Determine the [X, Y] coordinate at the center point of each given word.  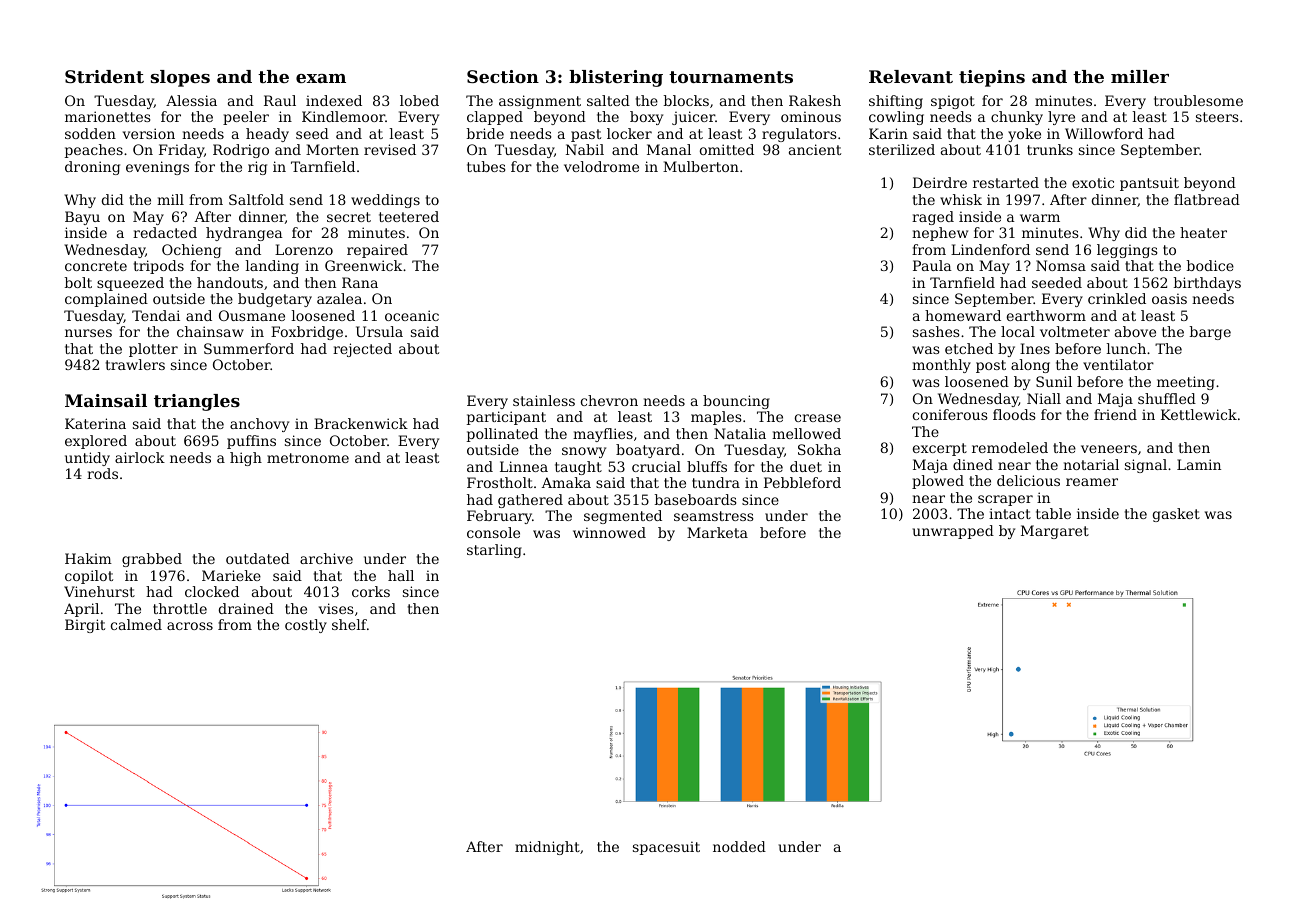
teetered [409, 216]
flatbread [1207, 199]
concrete [96, 266]
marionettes [108, 116]
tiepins [992, 78]
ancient [815, 149]
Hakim [88, 558]
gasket [1176, 515]
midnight [547, 848]
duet [806, 466]
